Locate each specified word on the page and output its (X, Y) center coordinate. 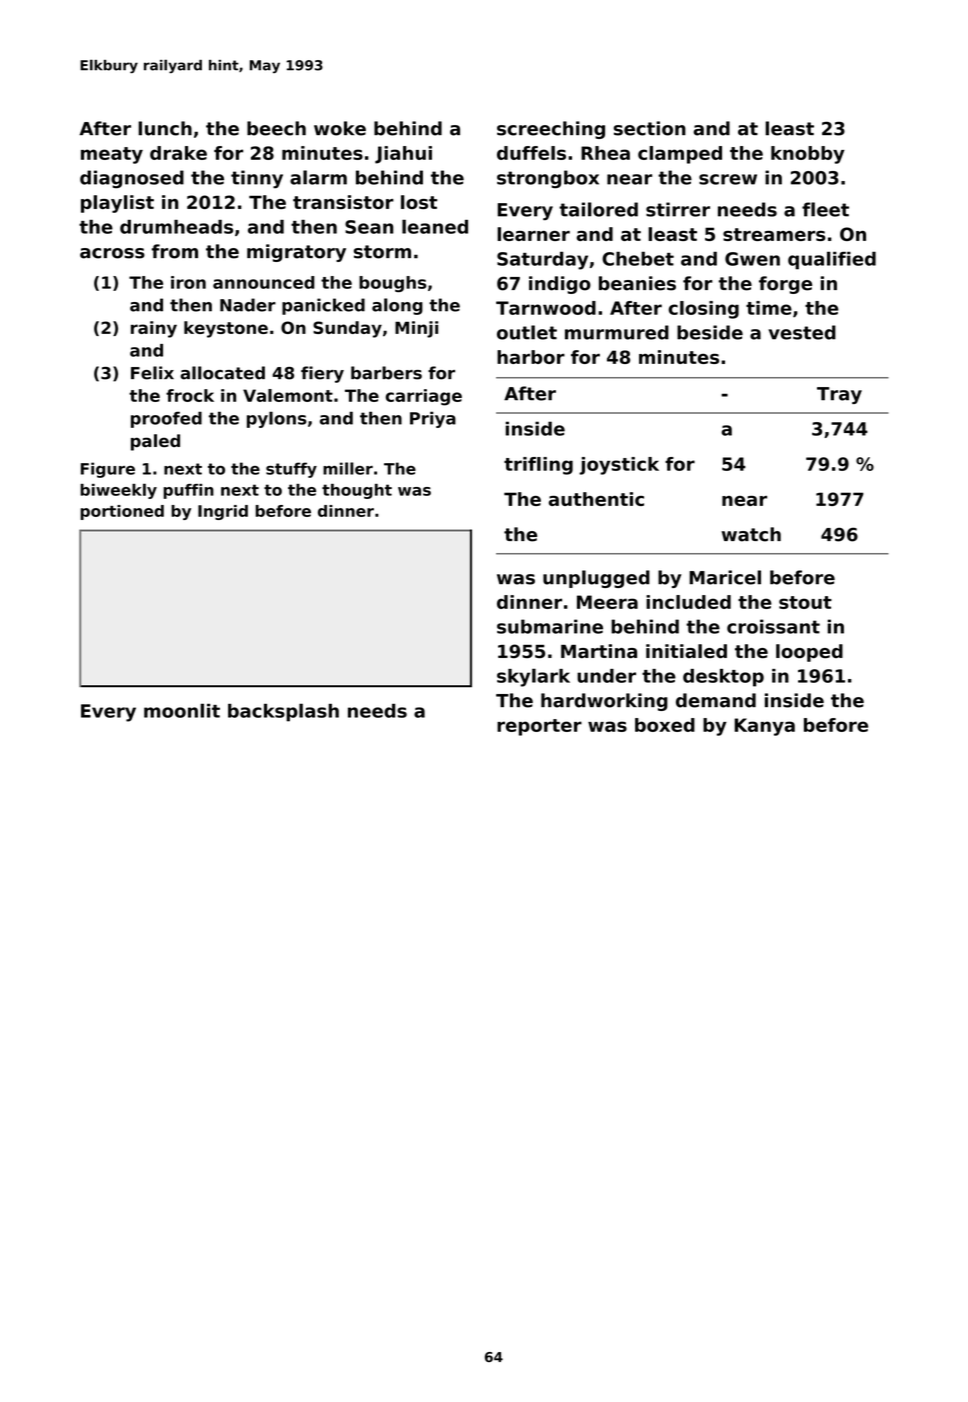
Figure (108, 470)
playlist (117, 204)
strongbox (548, 179)
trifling (538, 466)
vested (802, 332)
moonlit (182, 710)
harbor (531, 357)
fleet (825, 209)
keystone (226, 329)
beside (710, 332)
